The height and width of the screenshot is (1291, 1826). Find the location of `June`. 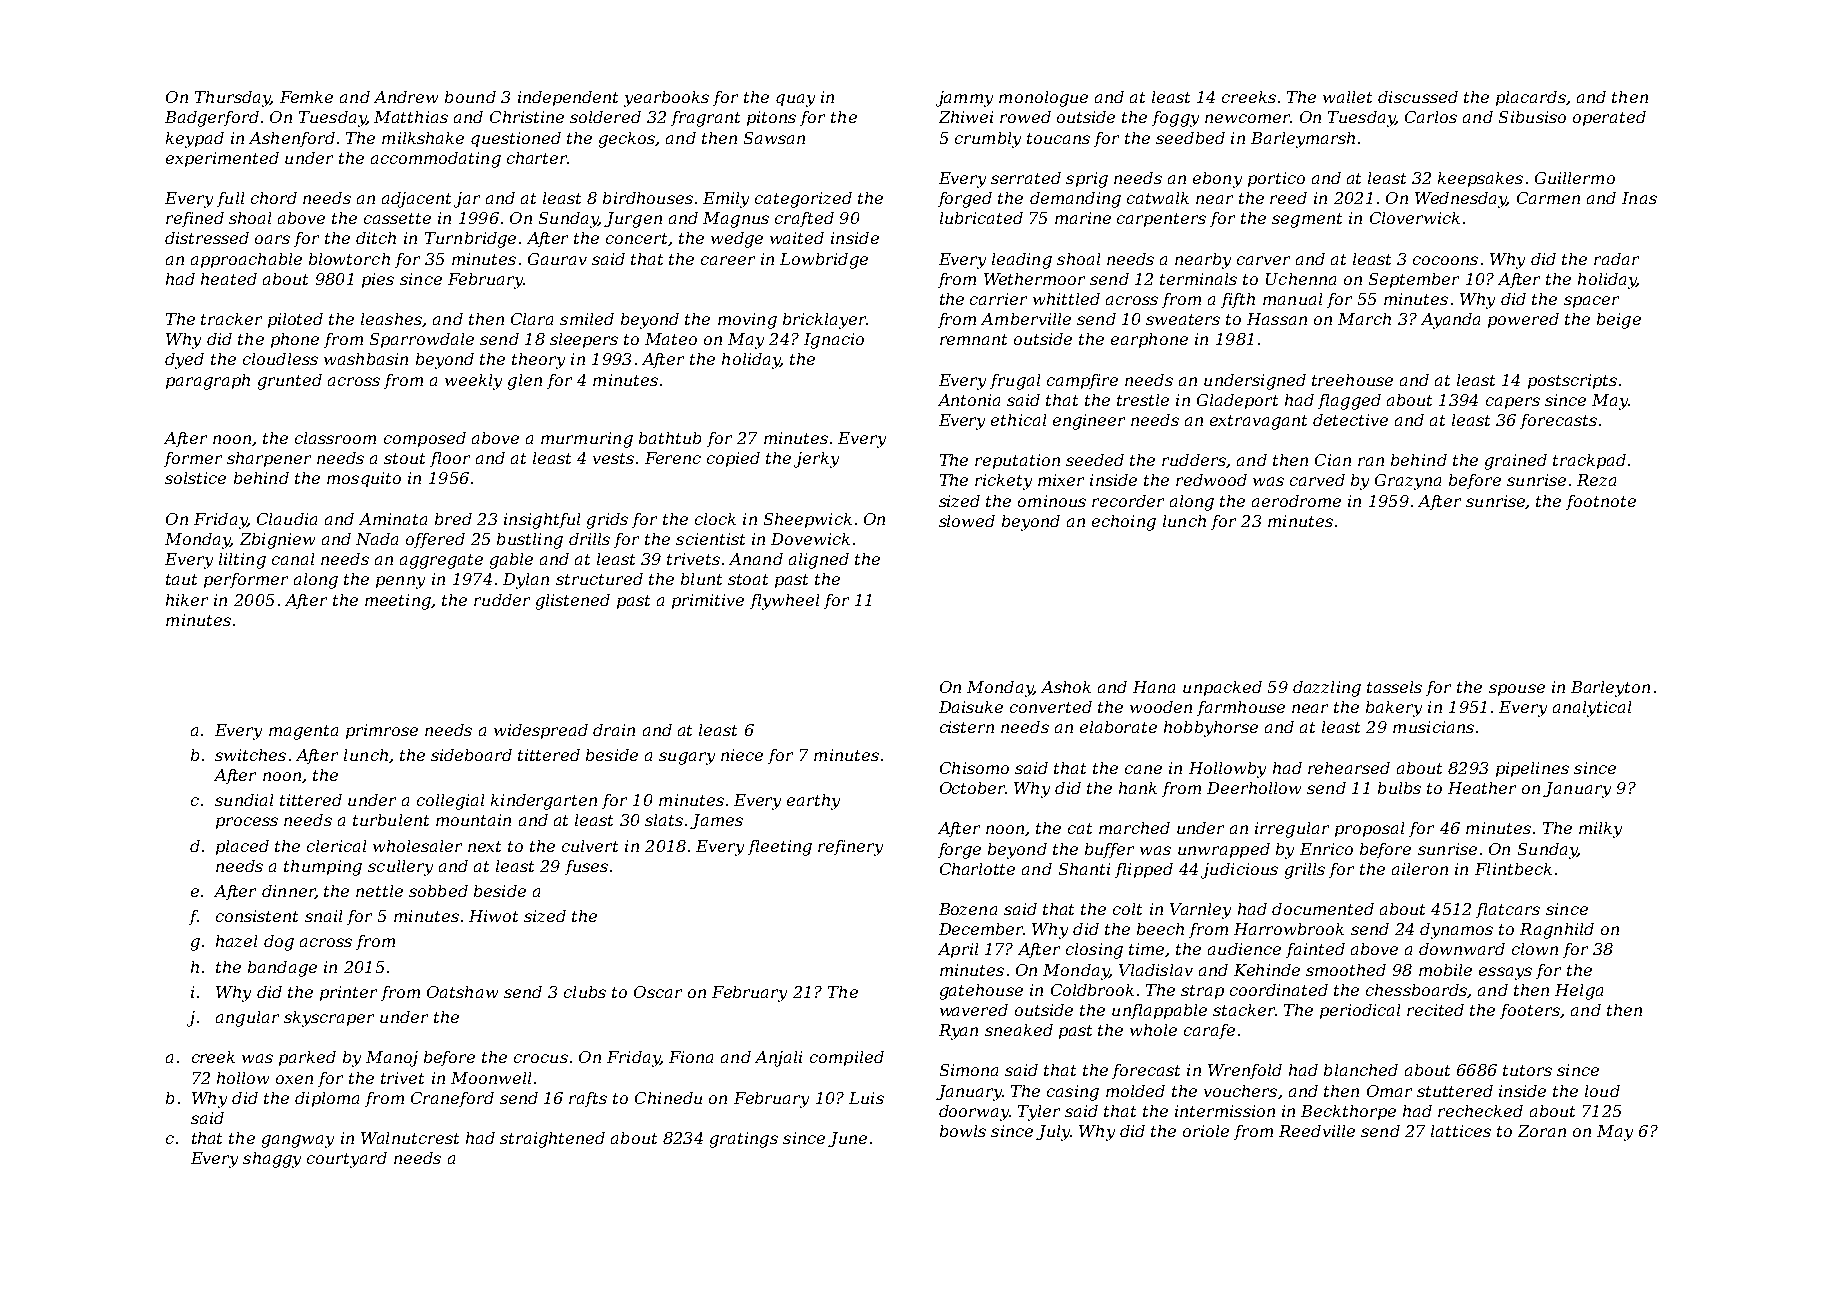

June is located at coordinates (847, 1139).
